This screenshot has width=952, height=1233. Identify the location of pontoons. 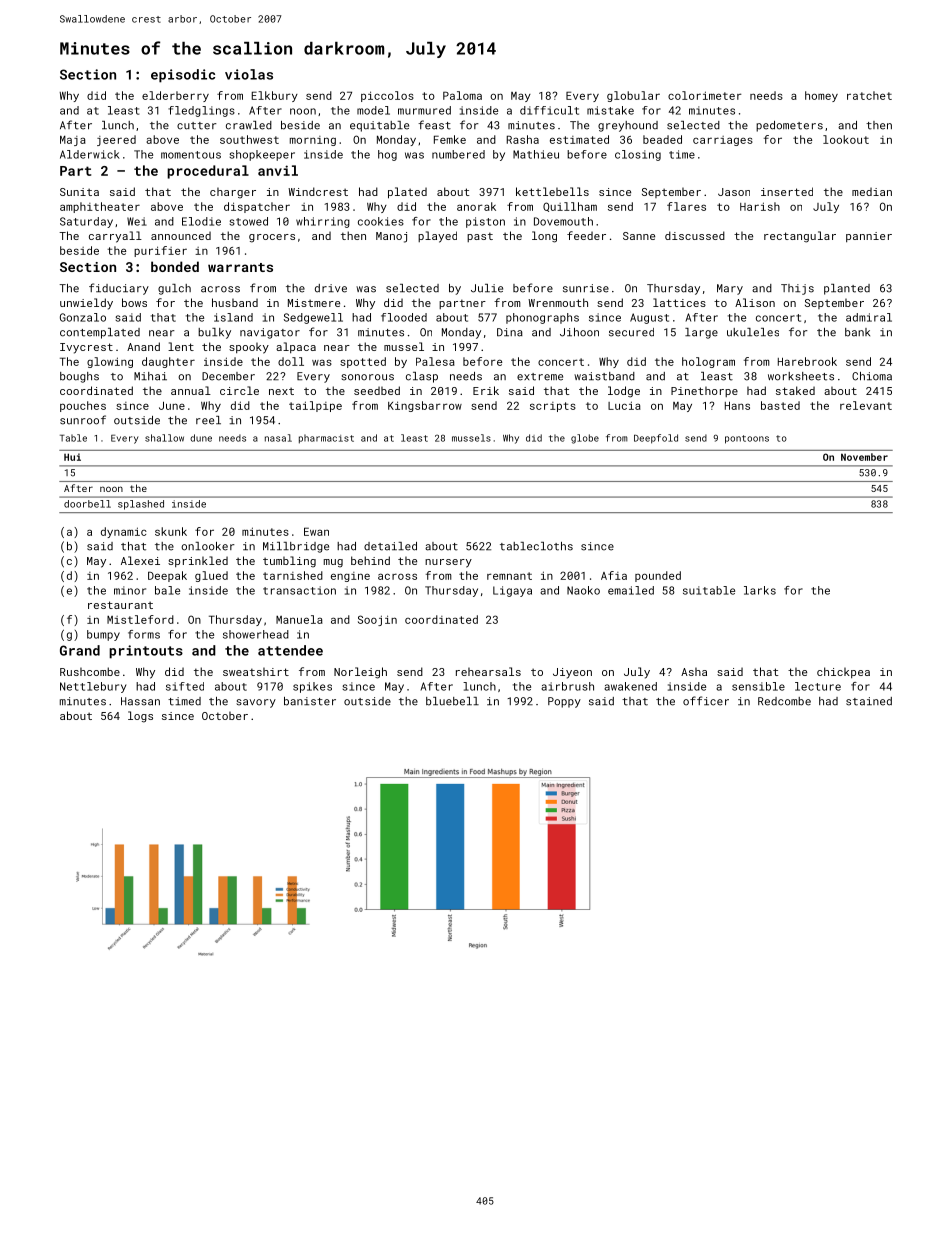
(747, 439).
